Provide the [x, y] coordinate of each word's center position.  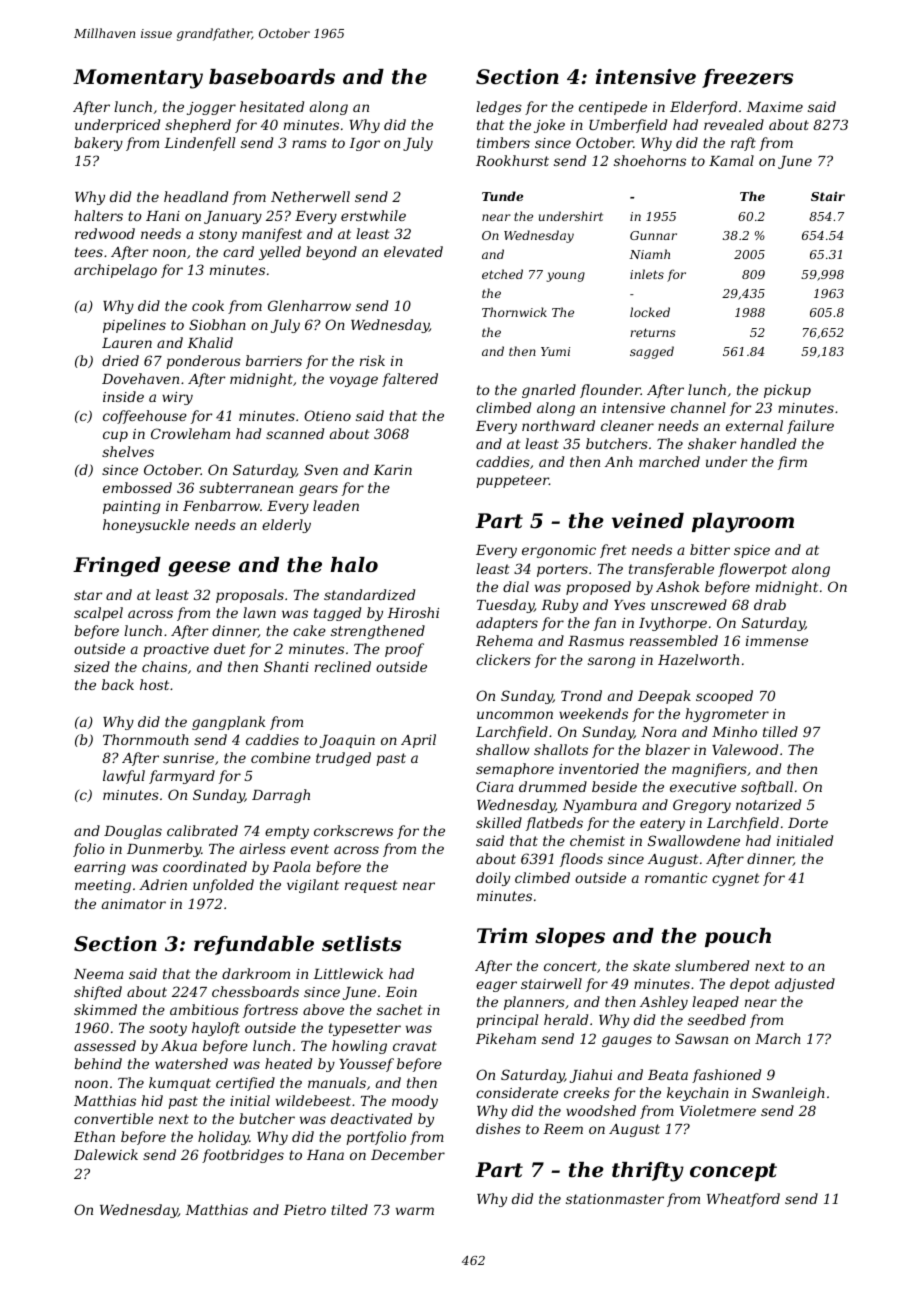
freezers [747, 78]
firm [792, 463]
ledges [499, 108]
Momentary [138, 79]
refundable [254, 945]
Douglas [133, 832]
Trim [502, 935]
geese [199, 569]
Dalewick [106, 1154]
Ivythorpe [673, 624]
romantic [676, 878]
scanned [295, 433]
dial [516, 586]
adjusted [805, 985]
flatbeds [554, 824]
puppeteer [512, 481]
